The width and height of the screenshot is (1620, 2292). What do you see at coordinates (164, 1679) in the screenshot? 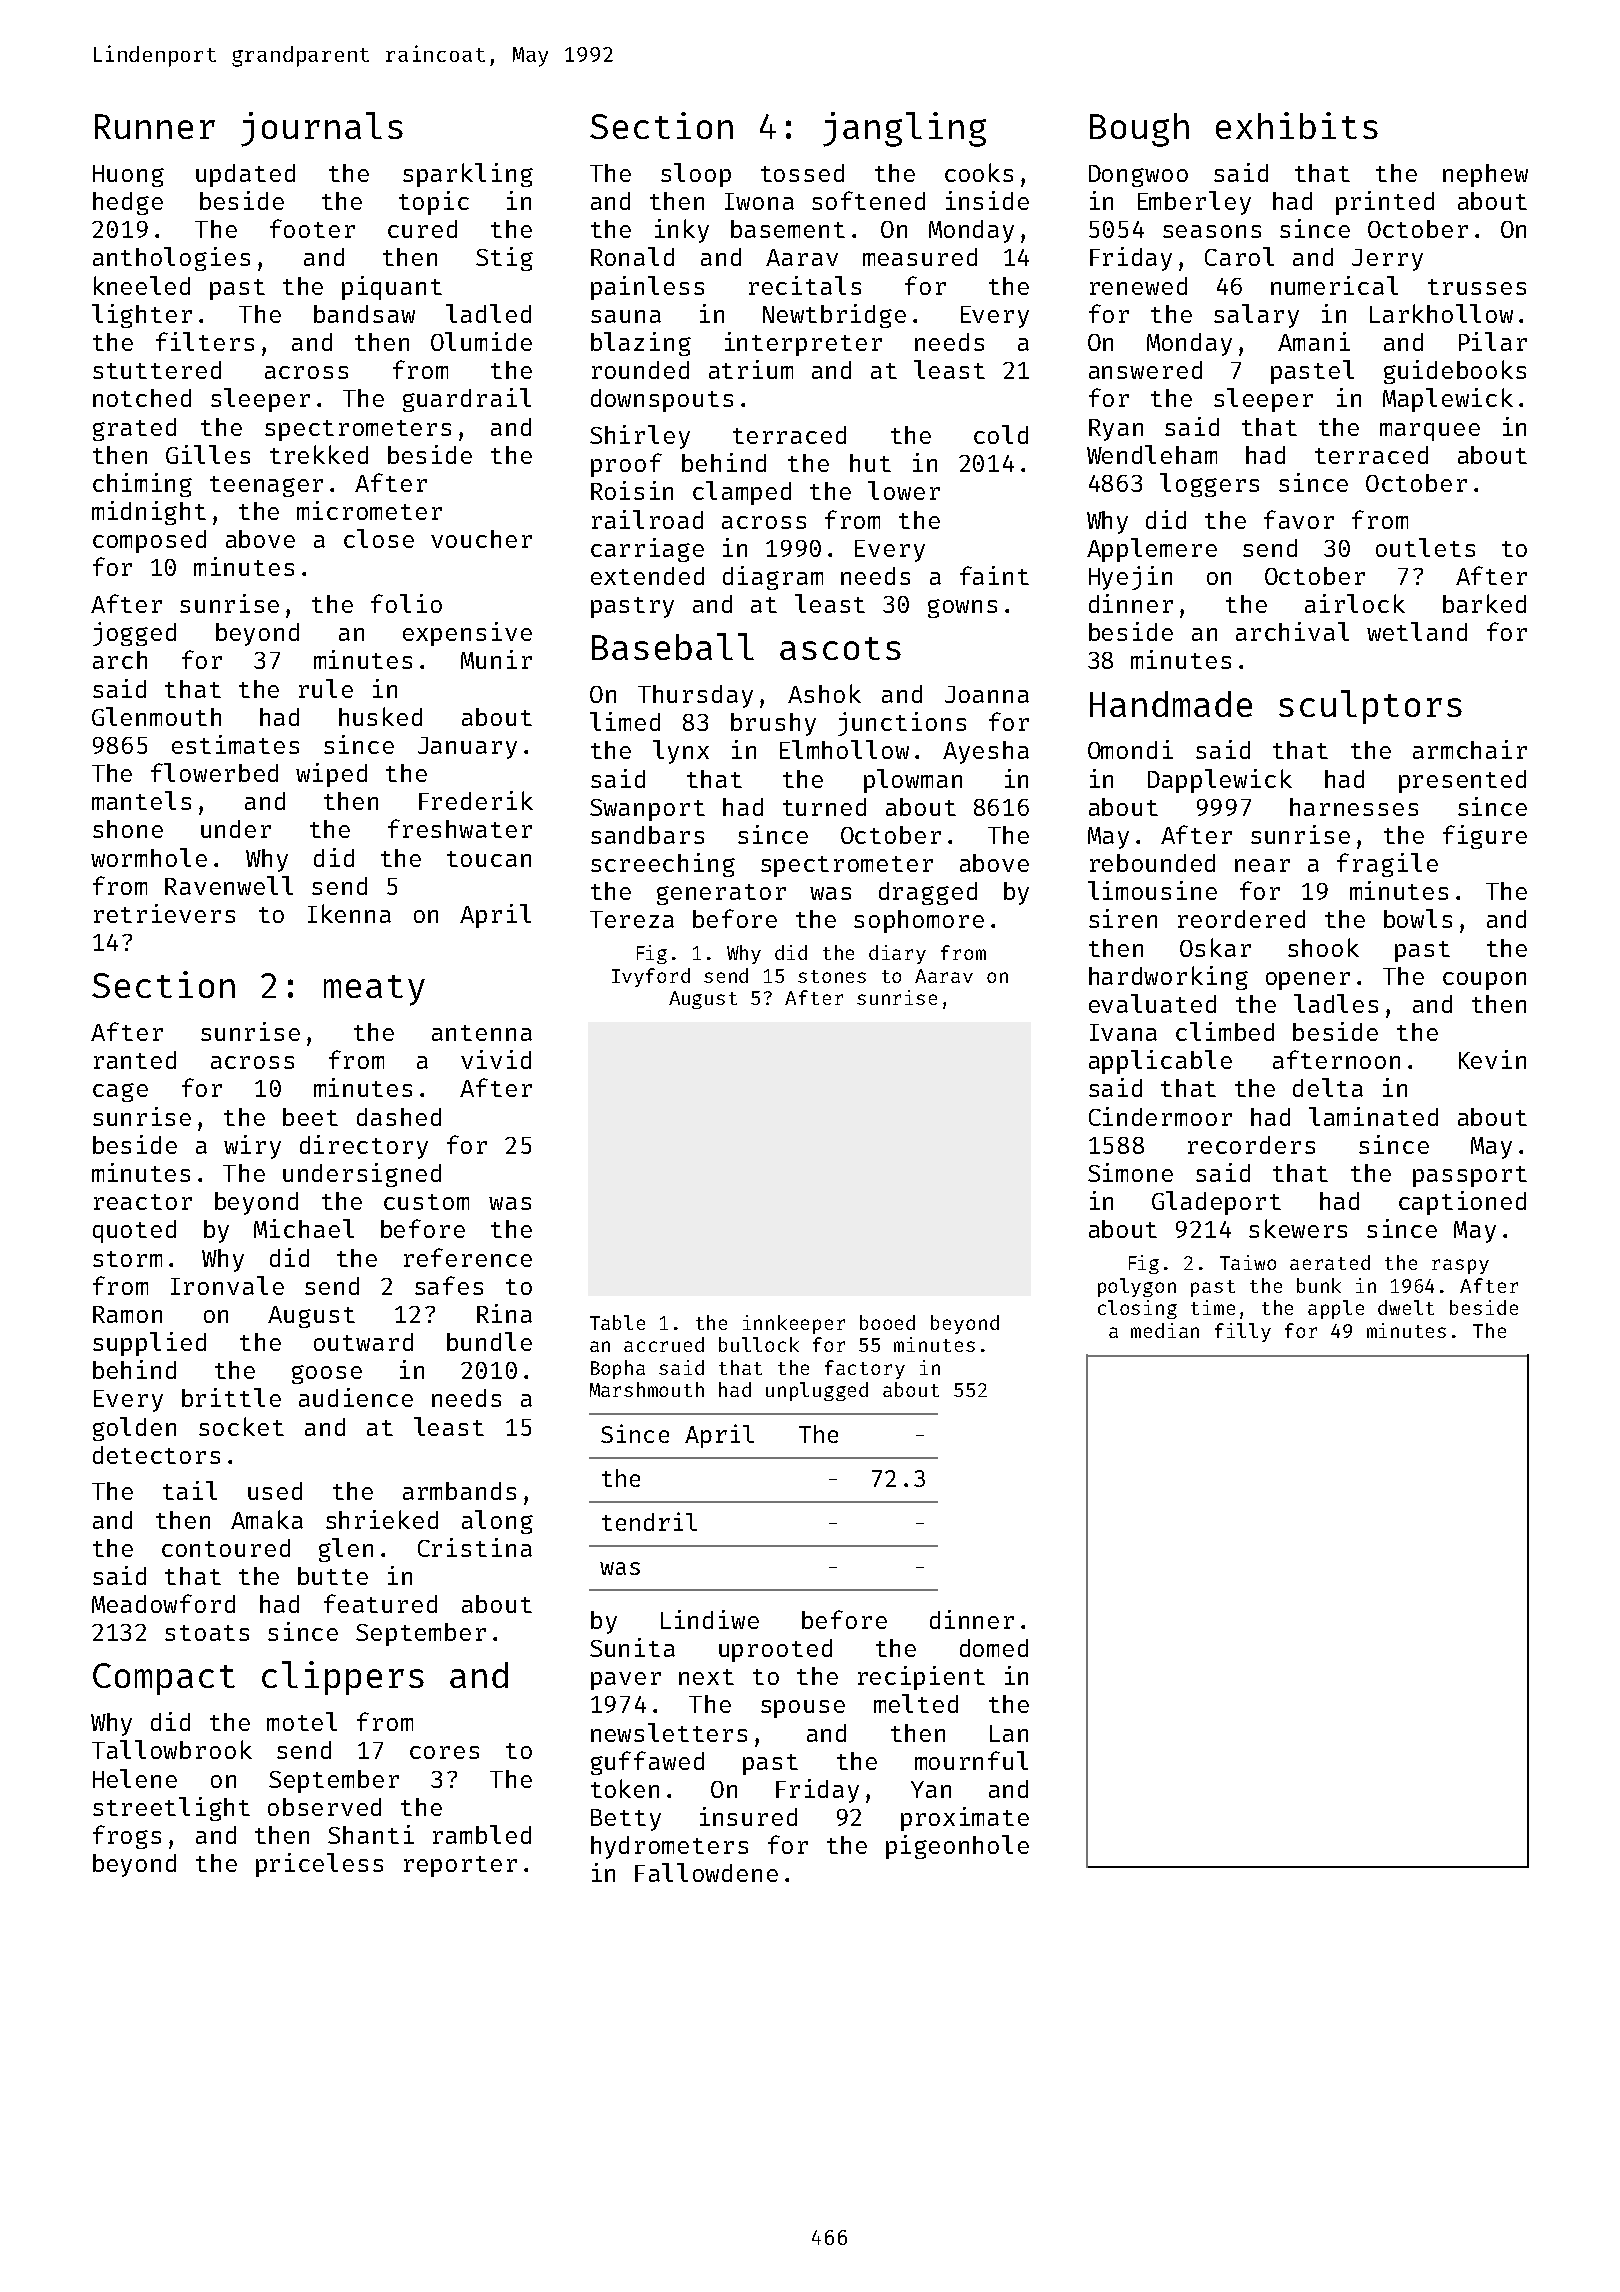
I see `Compact` at bounding box center [164, 1679].
